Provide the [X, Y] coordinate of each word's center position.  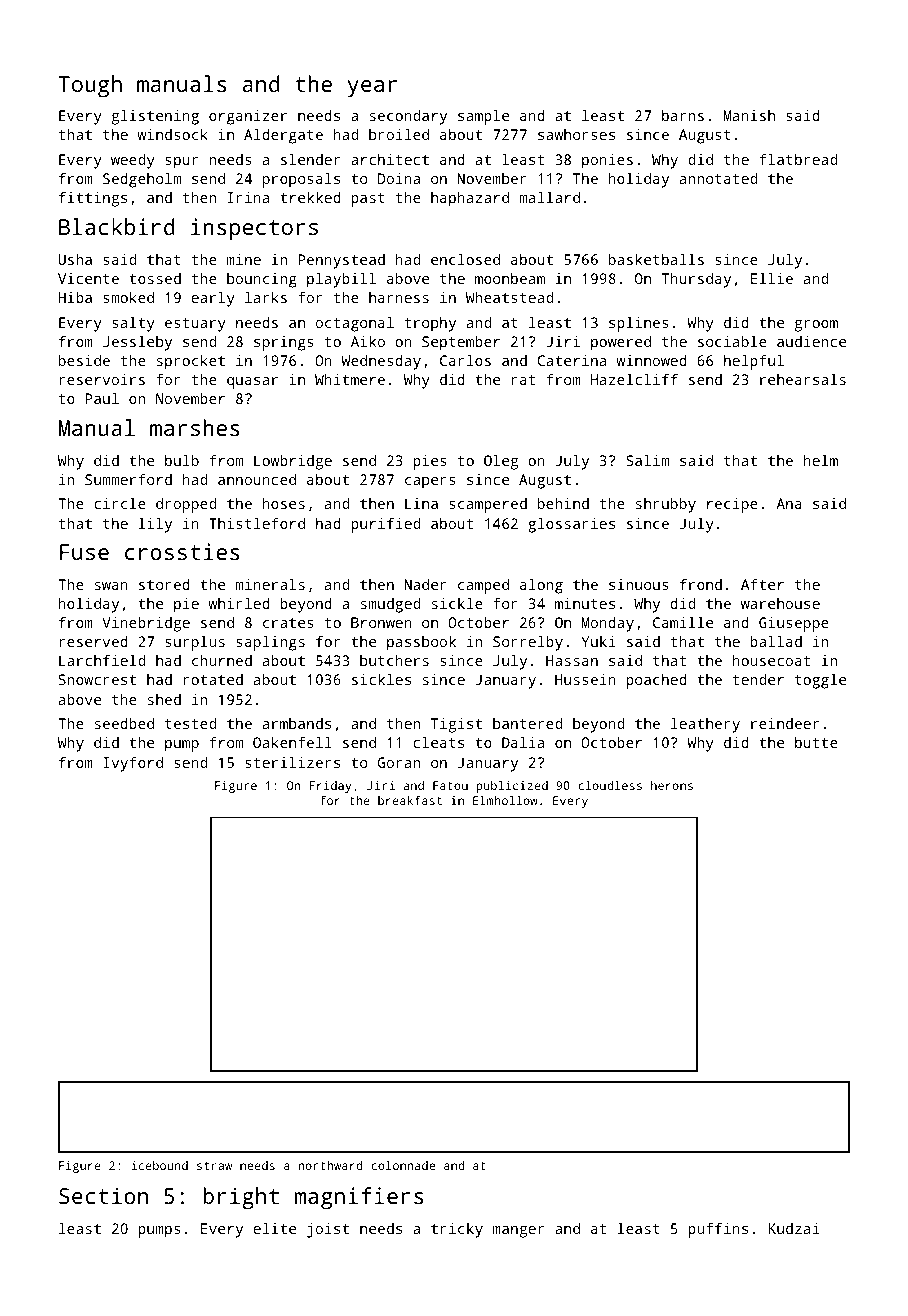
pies [430, 462]
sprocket [191, 362]
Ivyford [133, 764]
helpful [754, 362]
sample [483, 117]
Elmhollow [505, 800]
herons [672, 785]
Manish [749, 115]
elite [274, 1228]
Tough [90, 86]
